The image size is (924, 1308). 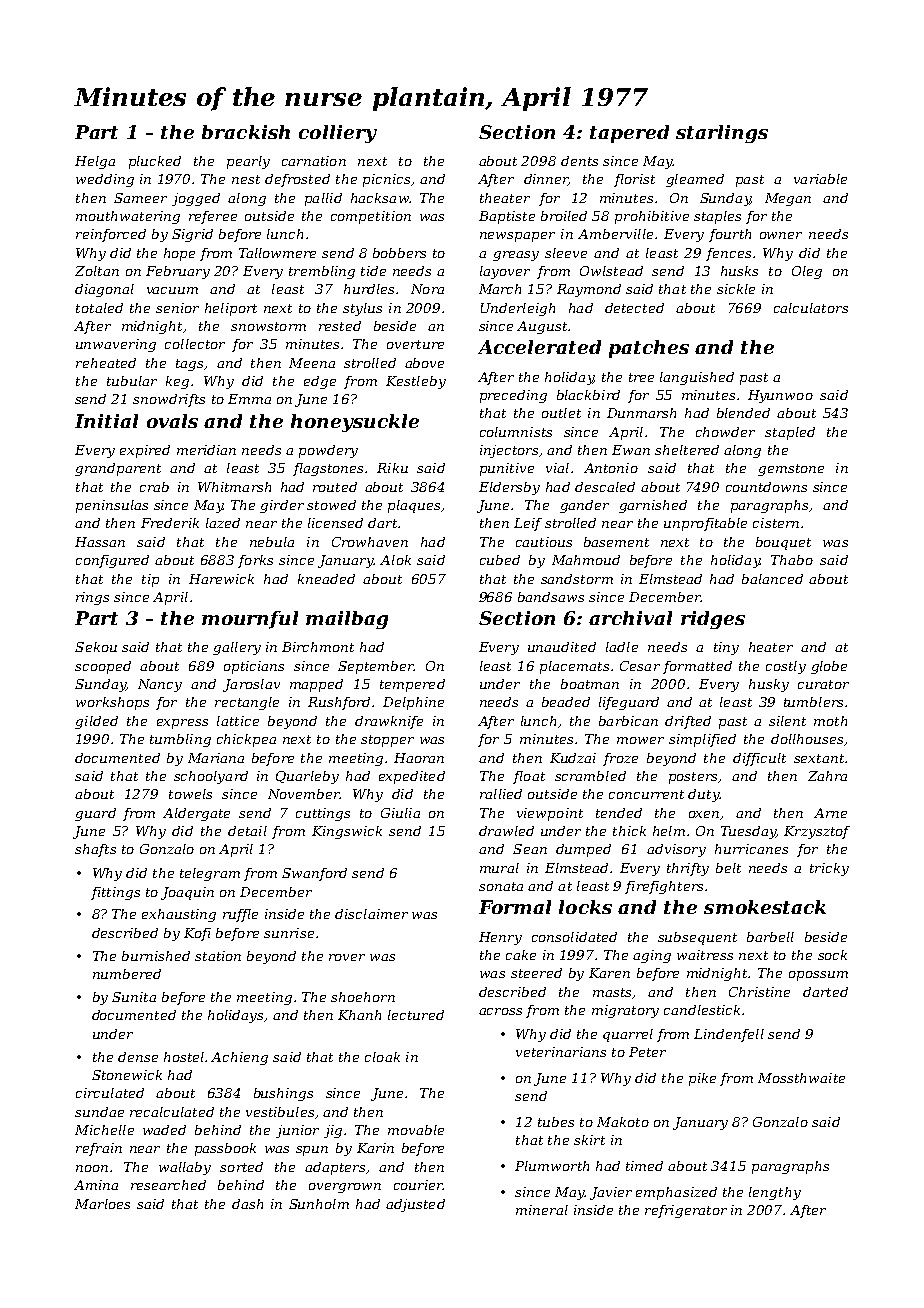 I want to click on Marloes, so click(x=102, y=1204).
